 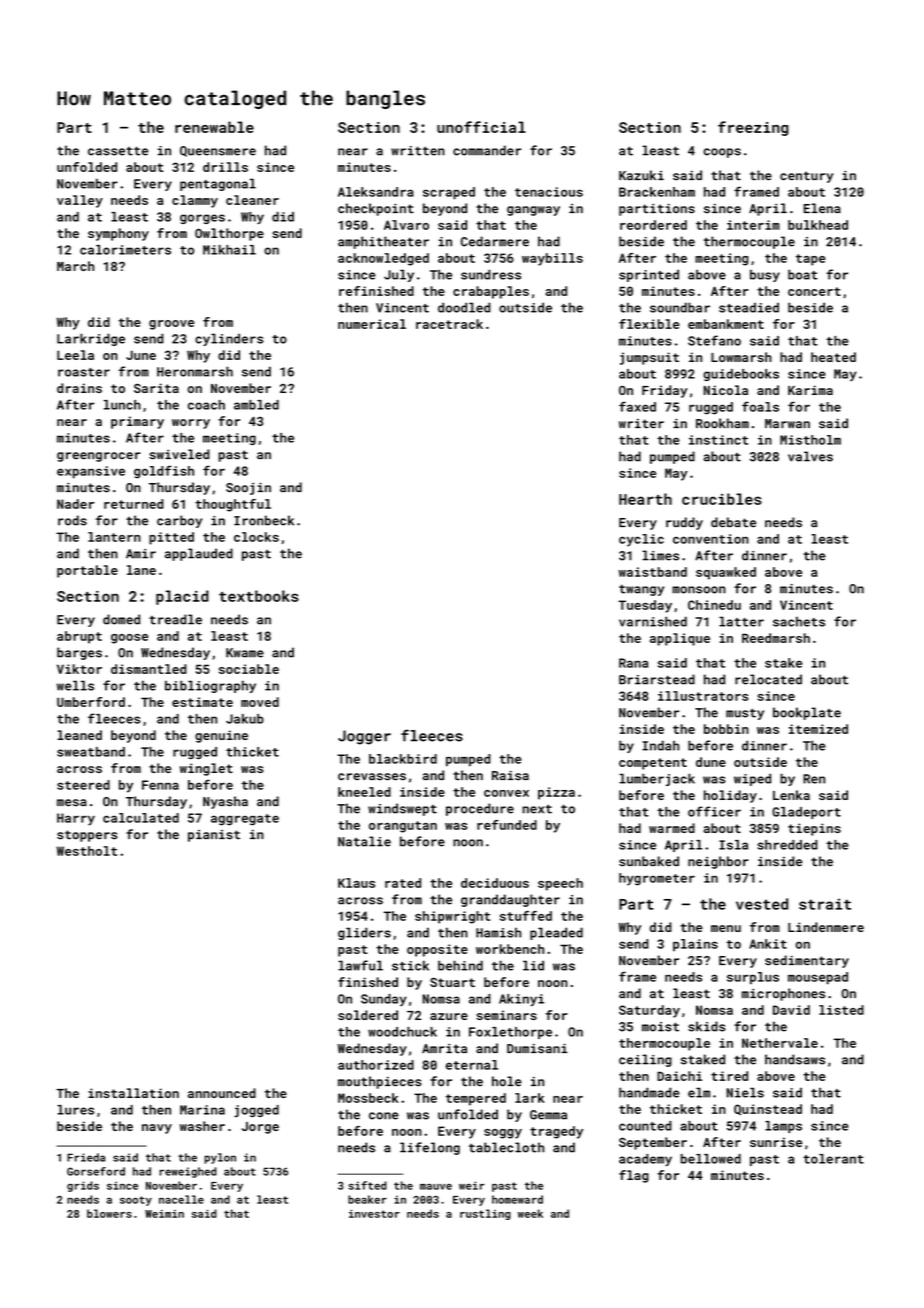 I want to click on faxed, so click(x=637, y=406).
